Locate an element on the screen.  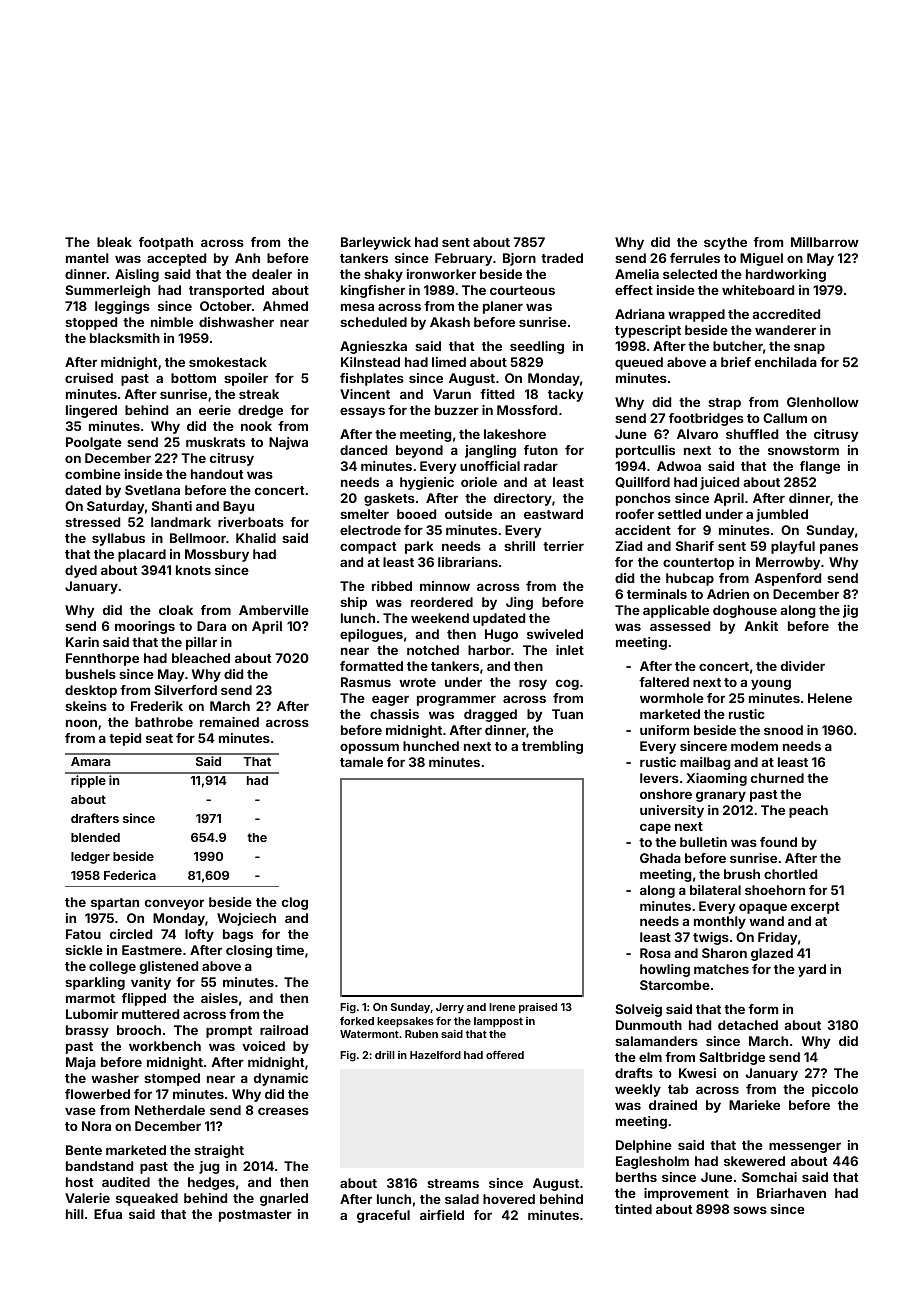
courteous is located at coordinates (522, 290).
